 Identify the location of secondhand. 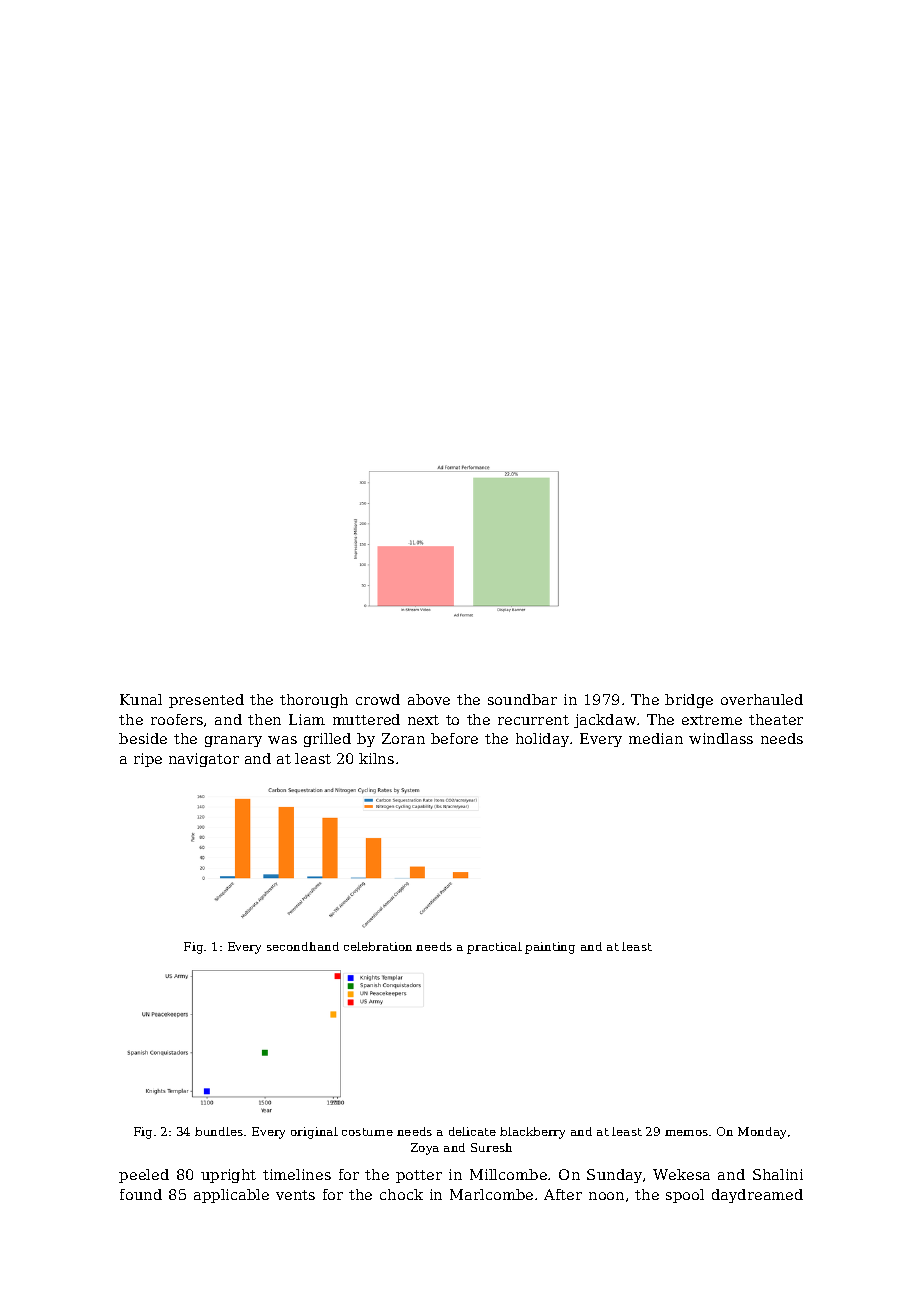
(303, 946).
